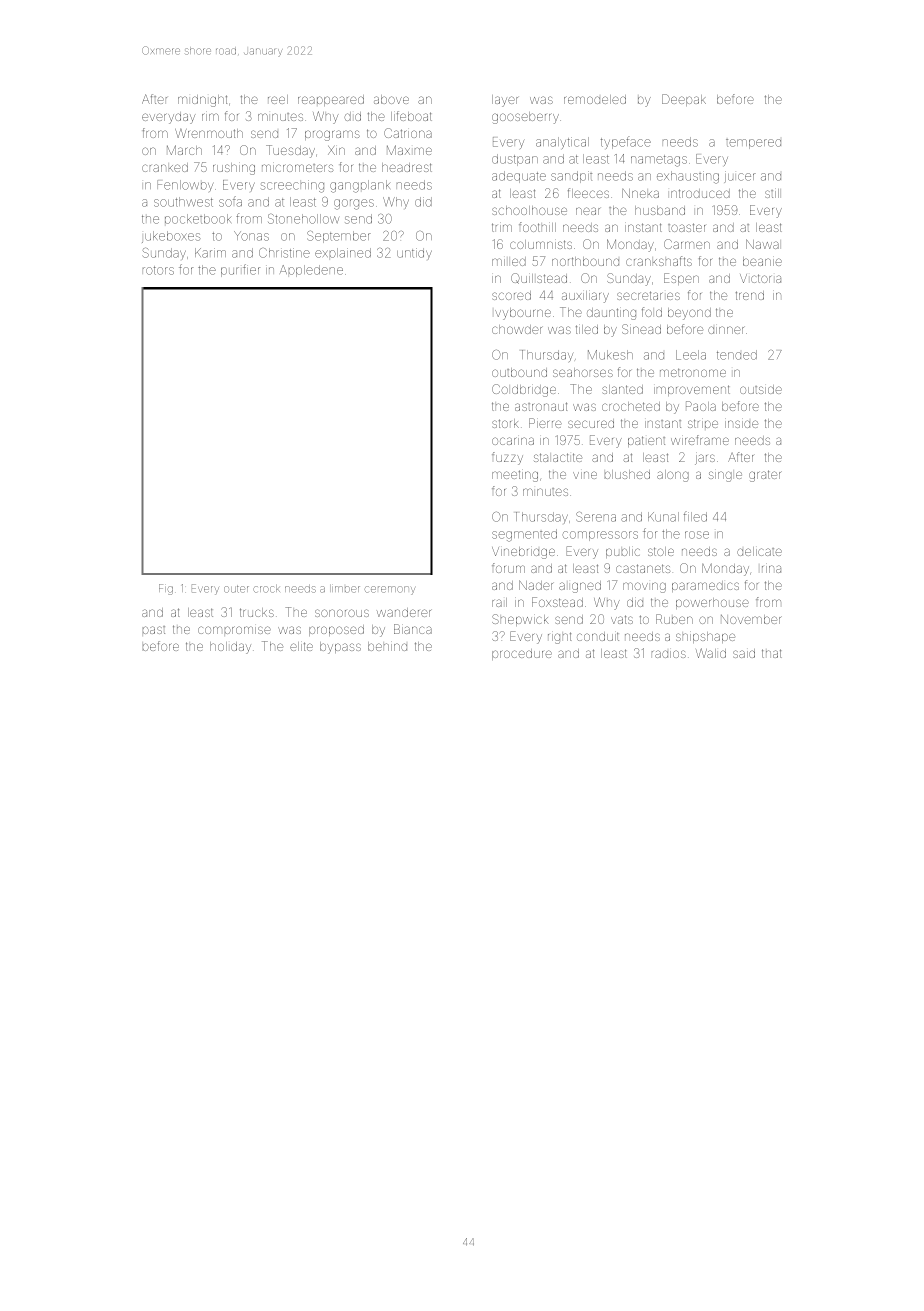 The width and height of the page is (924, 1311). Describe the element at coordinates (166, 589) in the page. I see `Fig` at that location.
